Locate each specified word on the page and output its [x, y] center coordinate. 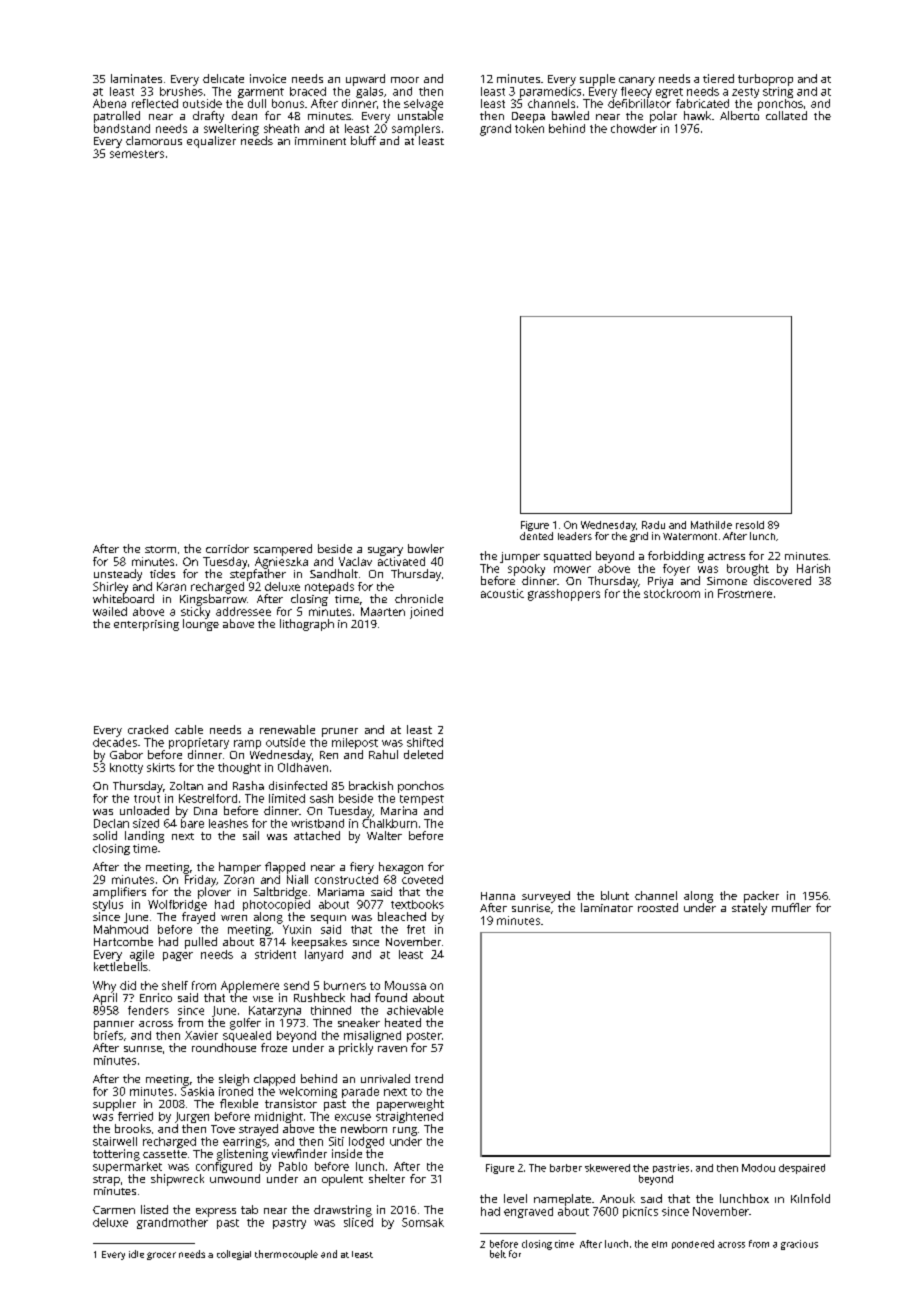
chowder [634, 128]
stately [749, 909]
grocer [161, 1256]
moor [405, 80]
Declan [111, 823]
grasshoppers [564, 595]
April [105, 999]
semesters [137, 154]
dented [536, 536]
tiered [718, 78]
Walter [384, 835]
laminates [136, 78]
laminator [607, 907]
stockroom [672, 593]
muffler [791, 907]
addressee [243, 611]
